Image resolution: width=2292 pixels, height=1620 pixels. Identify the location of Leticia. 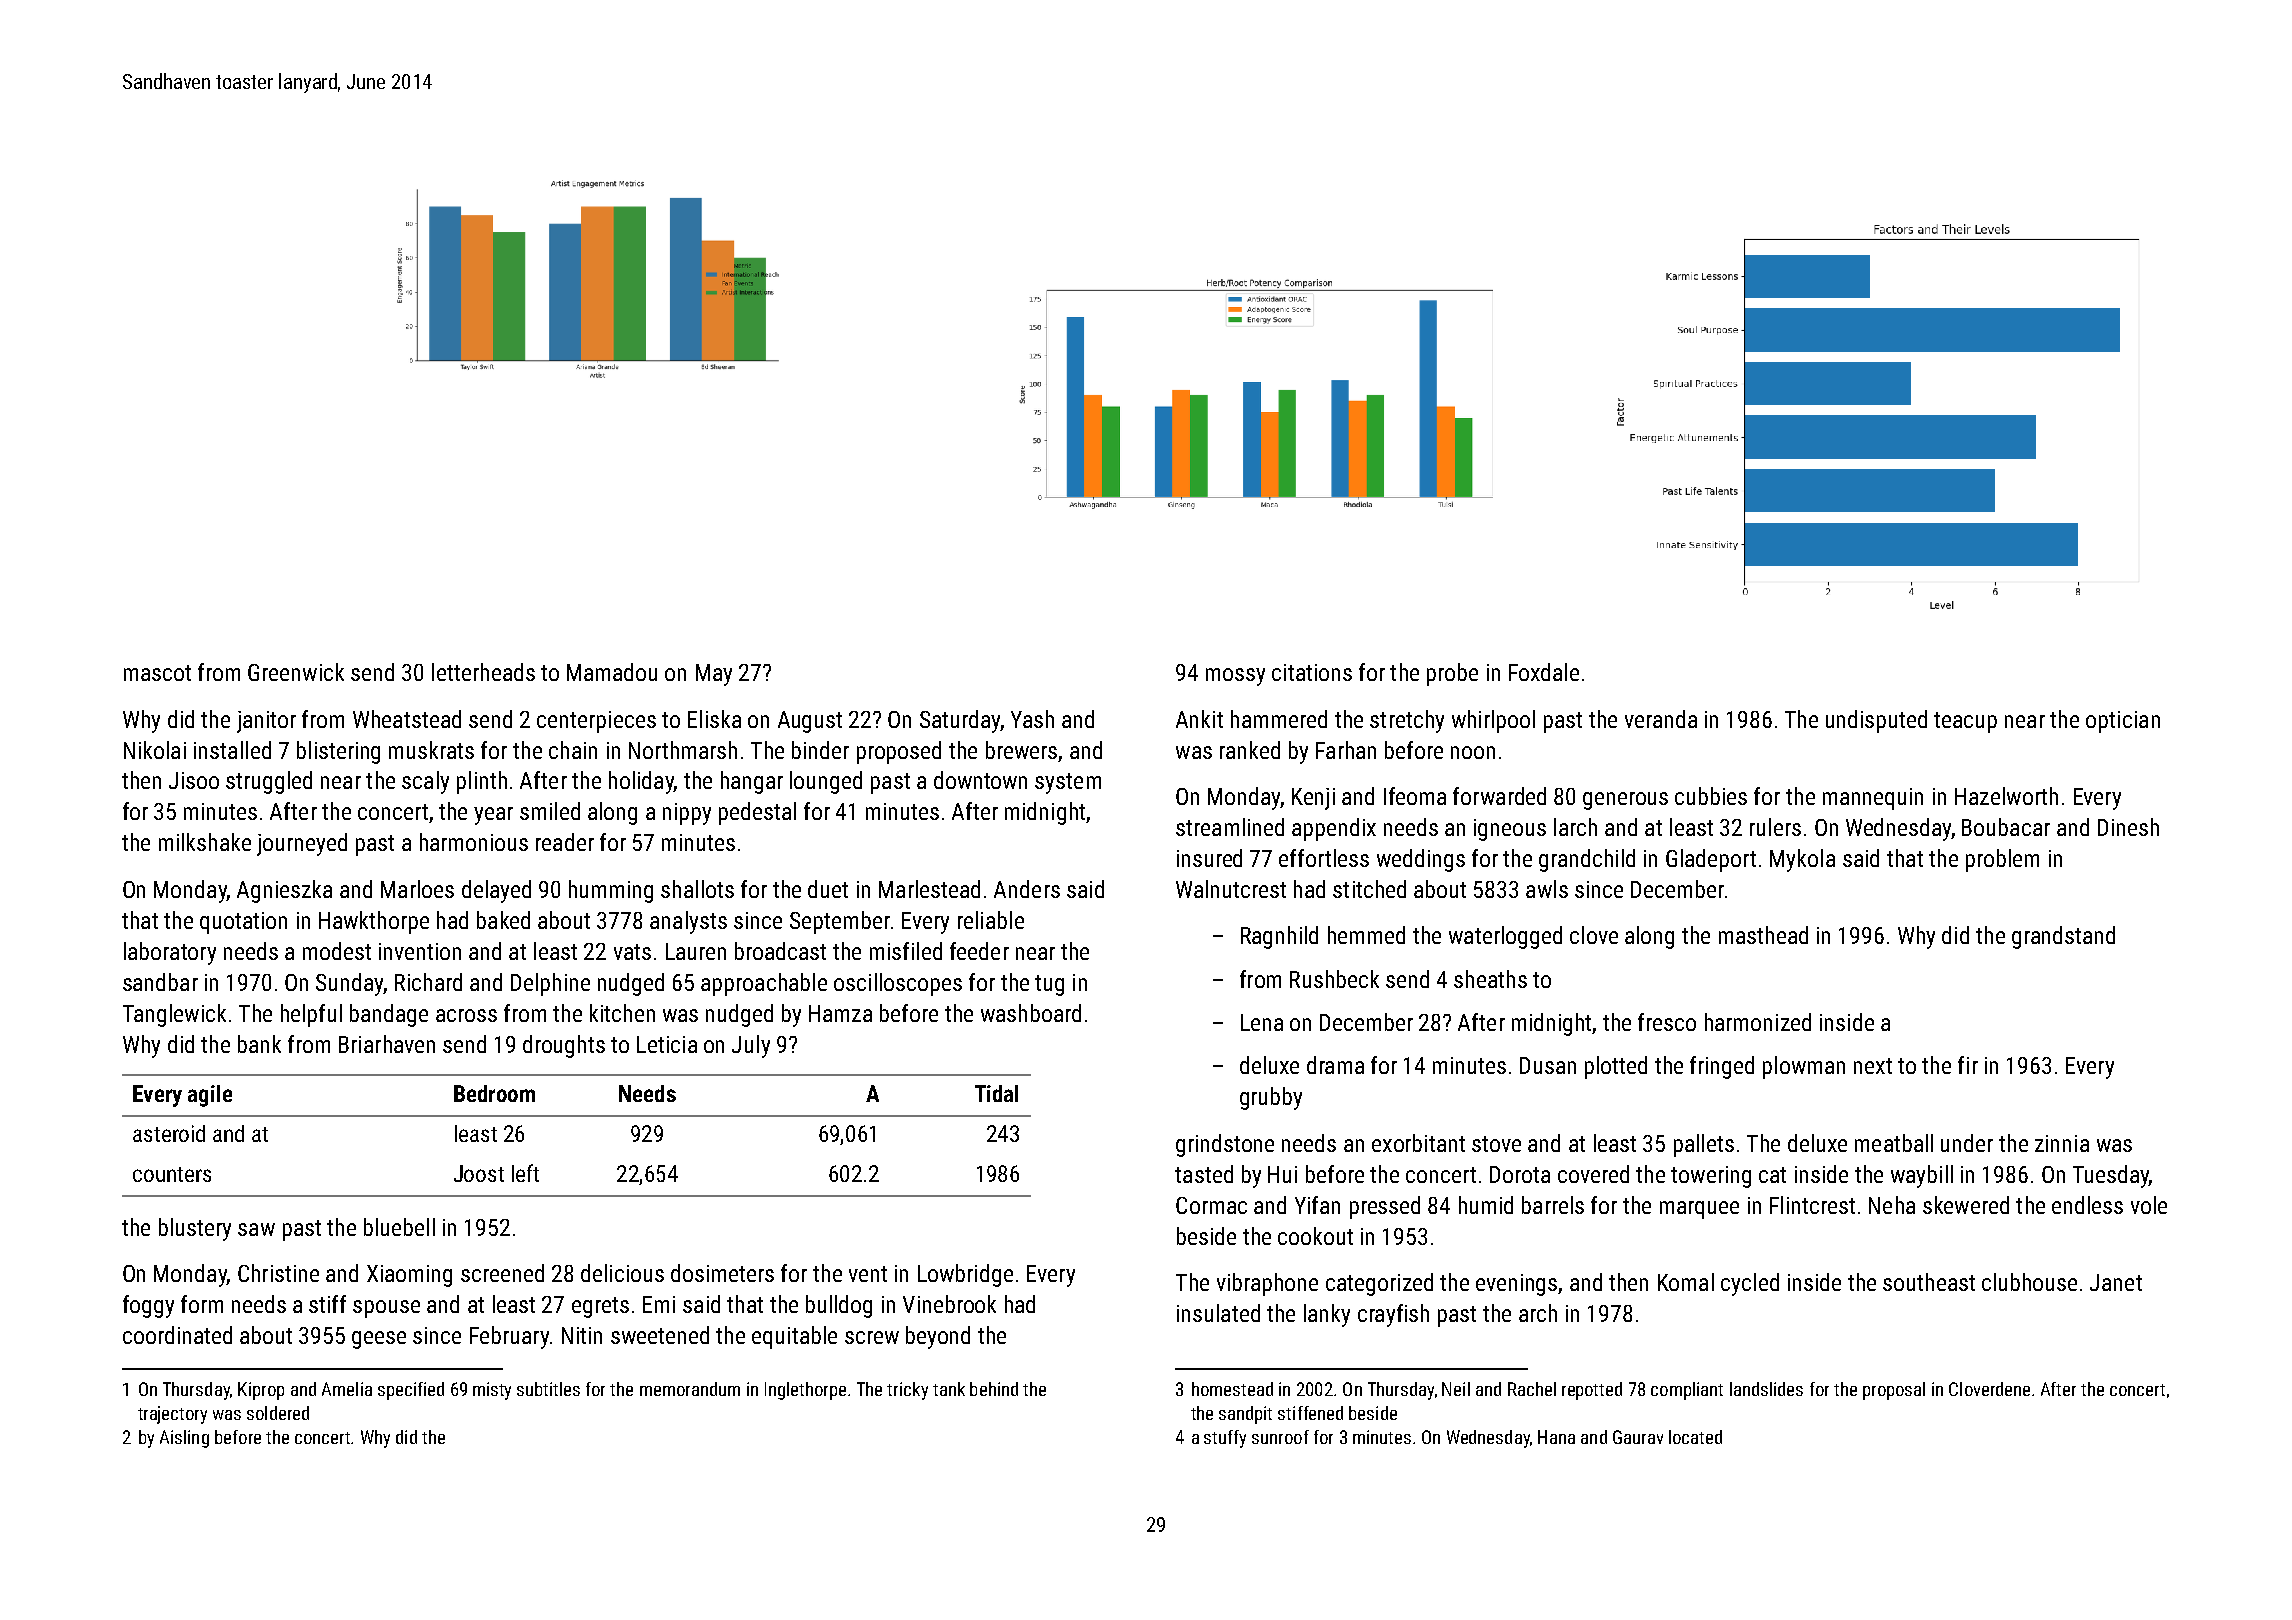
(667, 1044).
